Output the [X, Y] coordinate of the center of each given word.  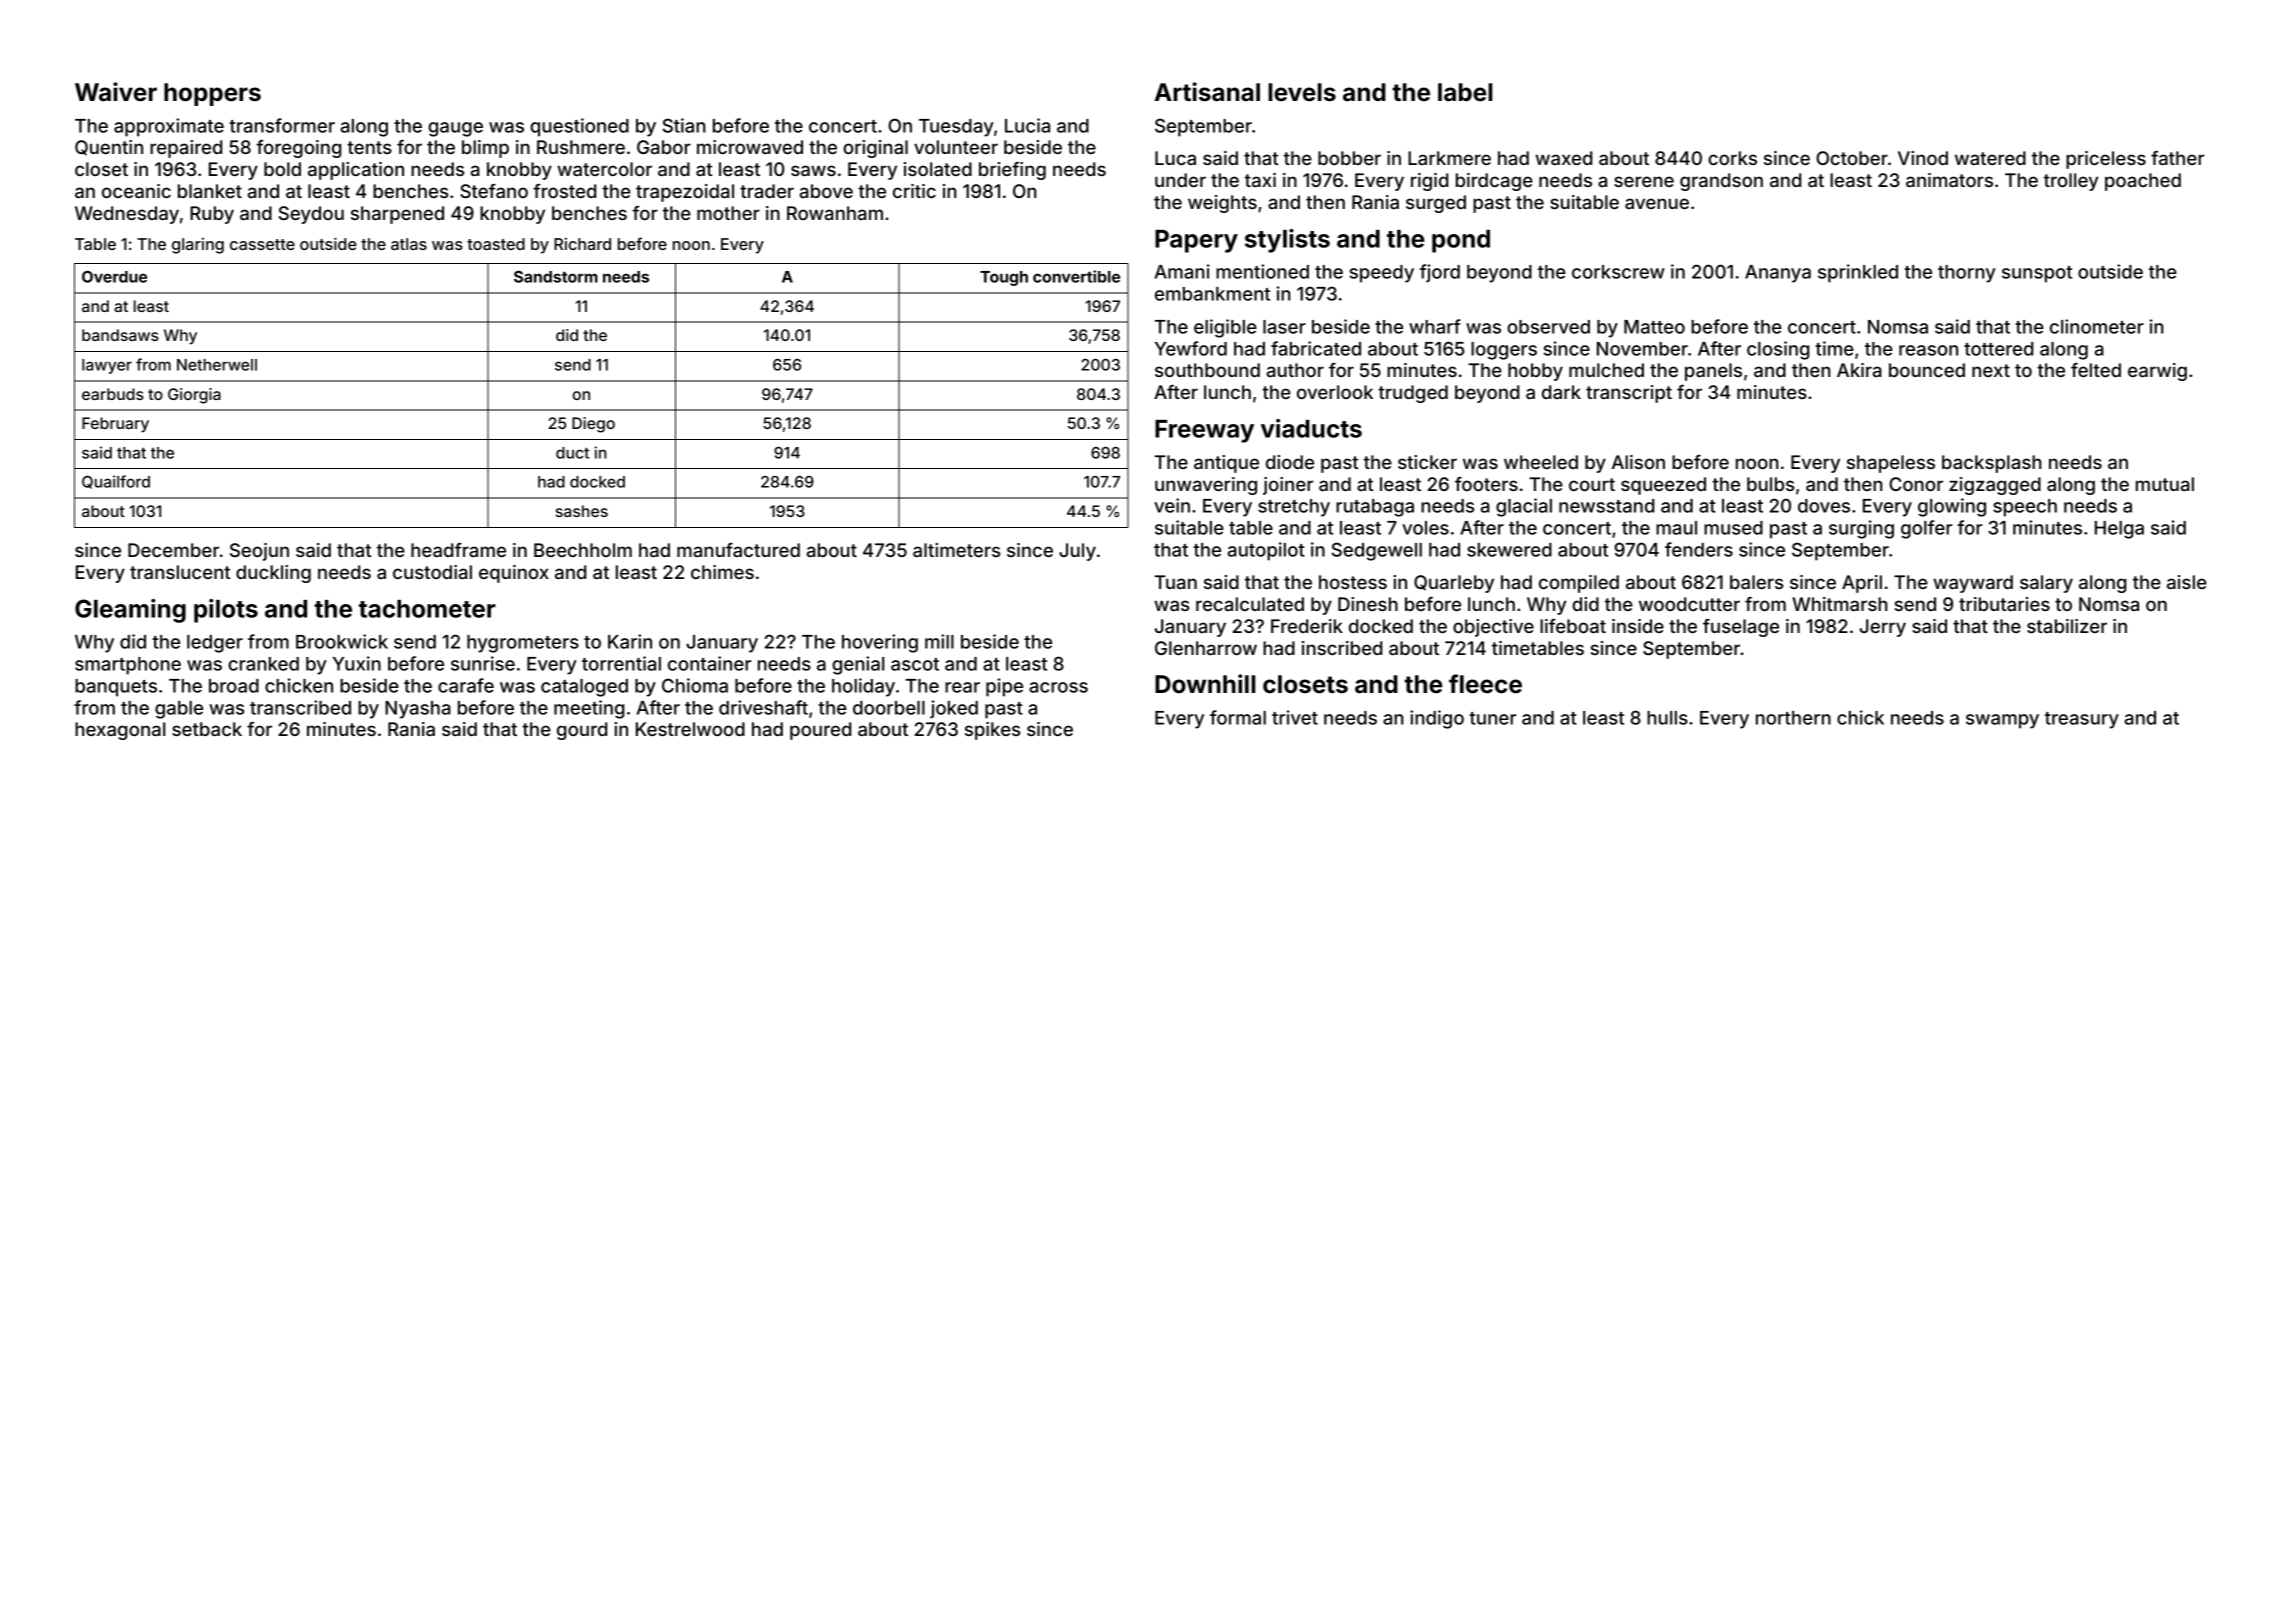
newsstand [1606, 506]
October [1852, 158]
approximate [169, 127]
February [115, 425]
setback [207, 729]
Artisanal [1207, 92]
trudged [1413, 394]
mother [728, 213]
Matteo [1654, 327]
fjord [1440, 273]
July [1077, 552]
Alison [1638, 462]
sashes [582, 511]
